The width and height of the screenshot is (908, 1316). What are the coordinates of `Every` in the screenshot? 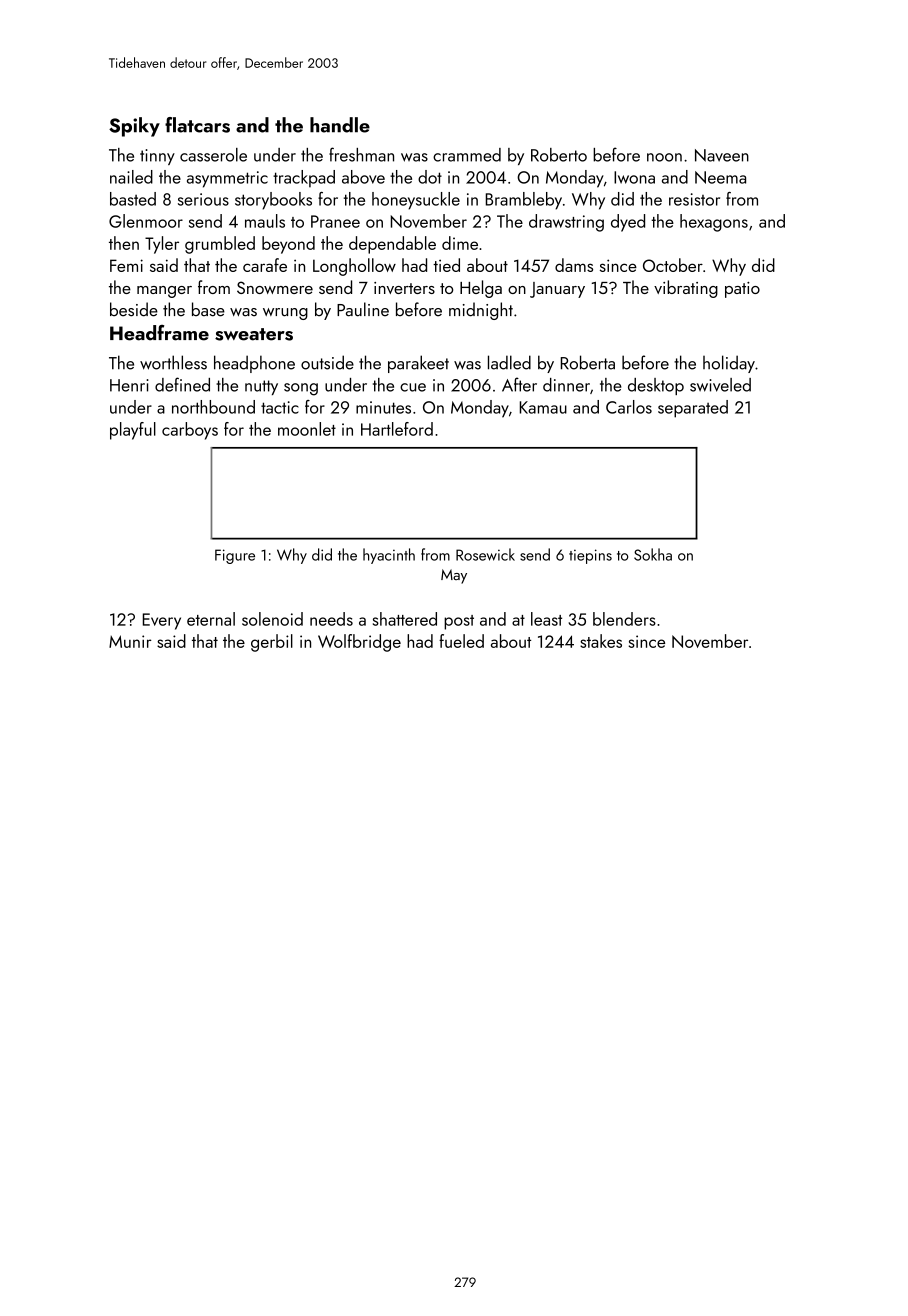 It's located at (162, 621).
